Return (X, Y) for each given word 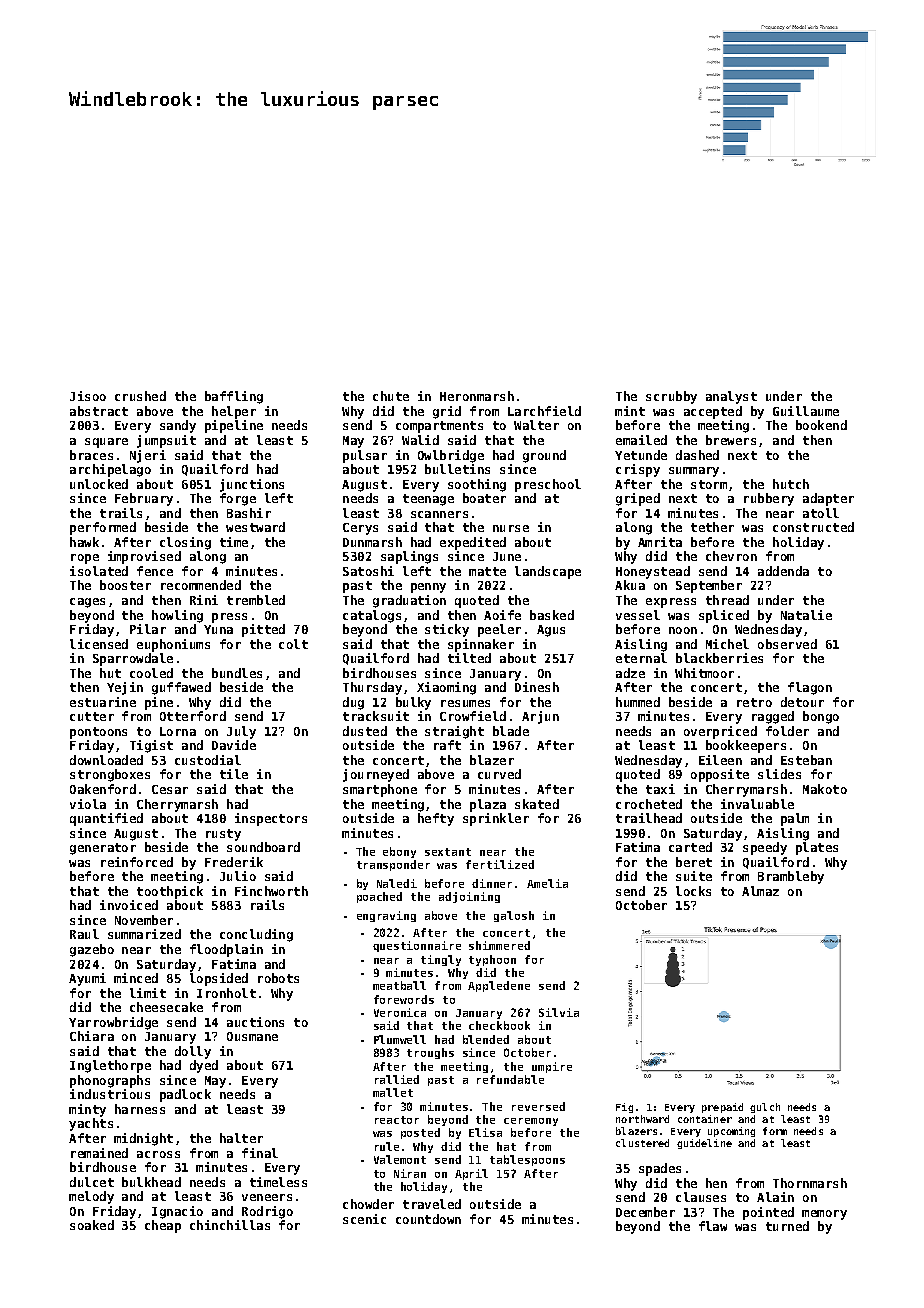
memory (824, 1215)
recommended (201, 585)
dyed (204, 1066)
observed (787, 644)
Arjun (540, 717)
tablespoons (527, 1160)
